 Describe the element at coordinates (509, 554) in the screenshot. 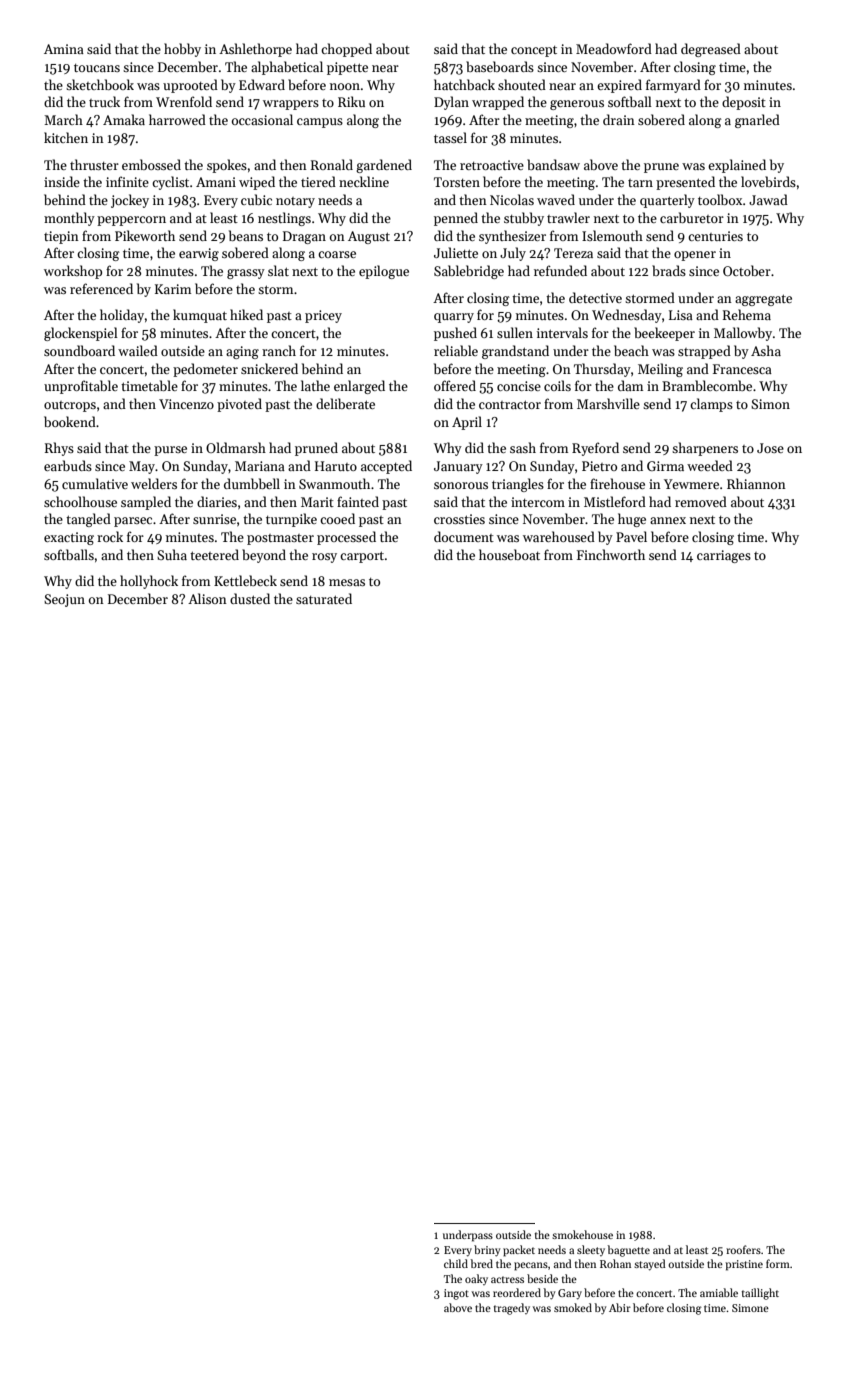

I see `houseboat` at that location.
